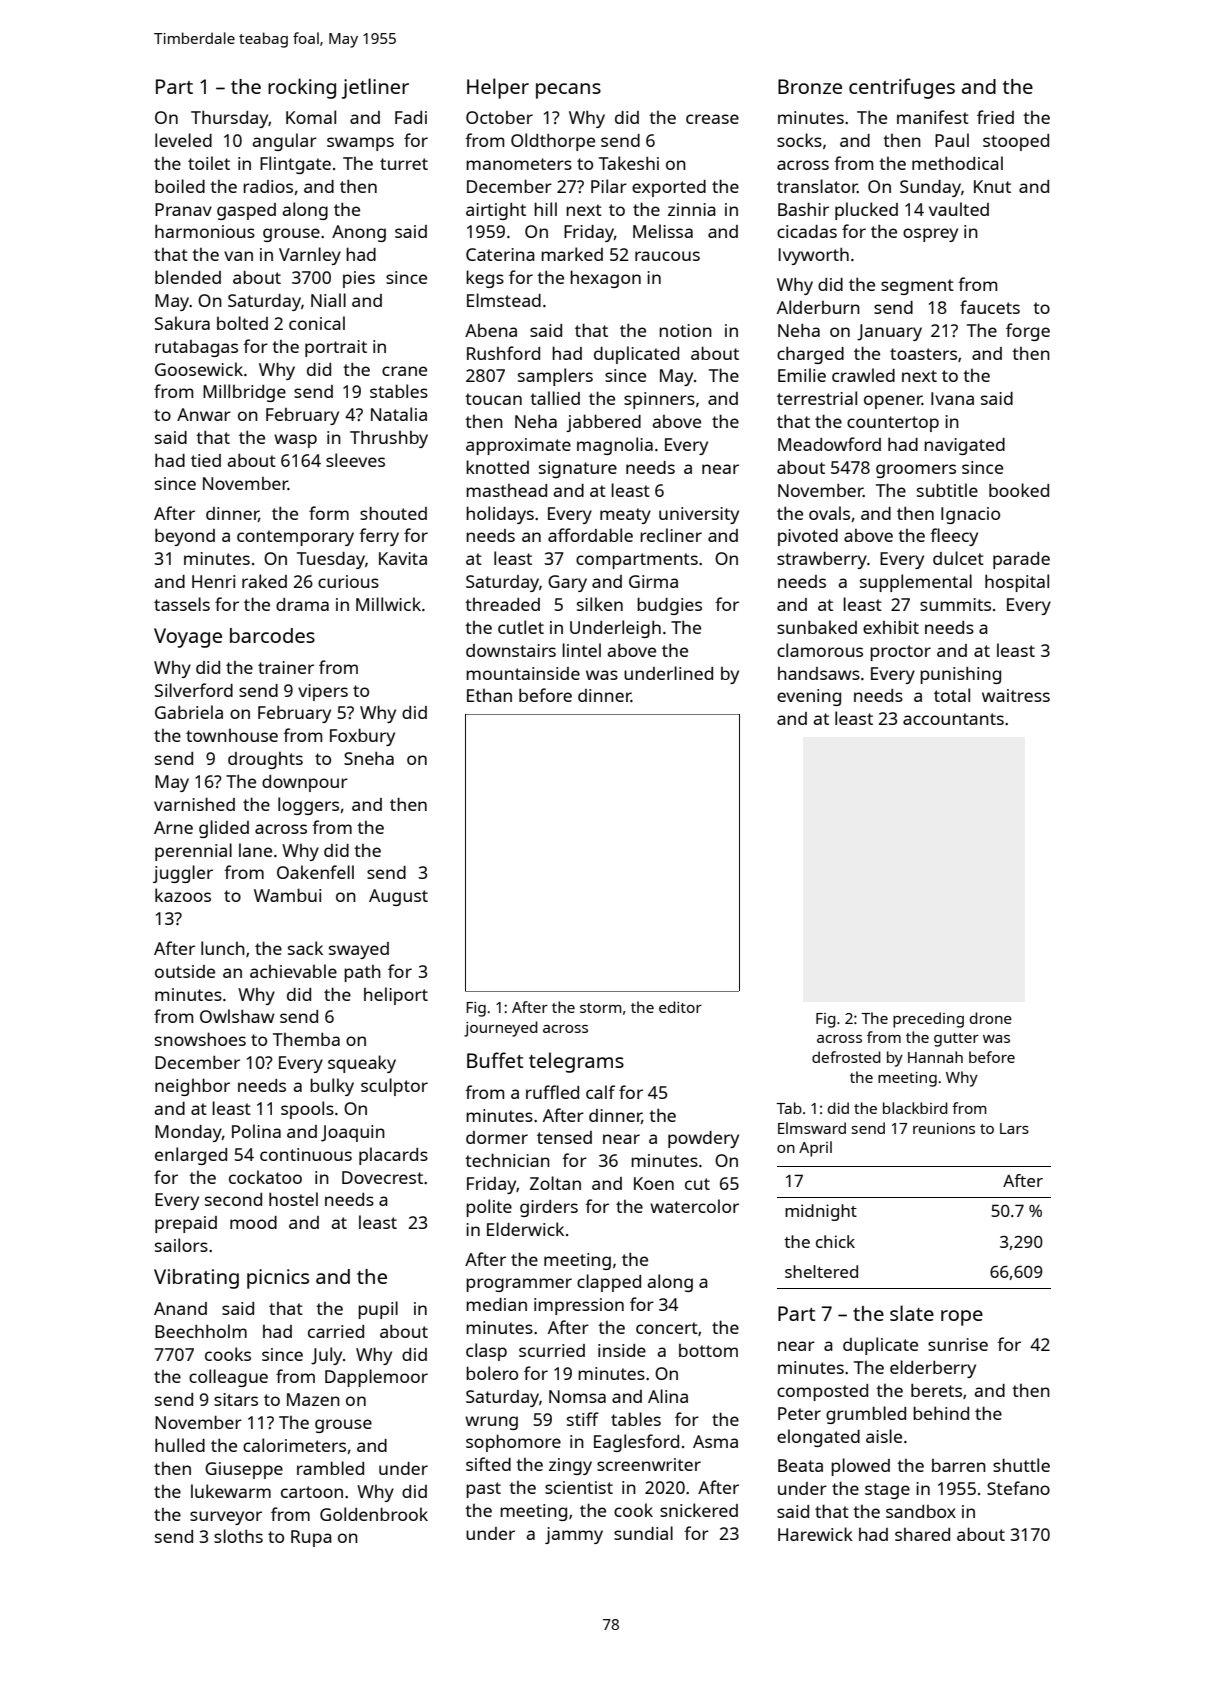 Image resolution: width=1205 pixels, height=1705 pixels. I want to click on preceding, so click(928, 1020).
